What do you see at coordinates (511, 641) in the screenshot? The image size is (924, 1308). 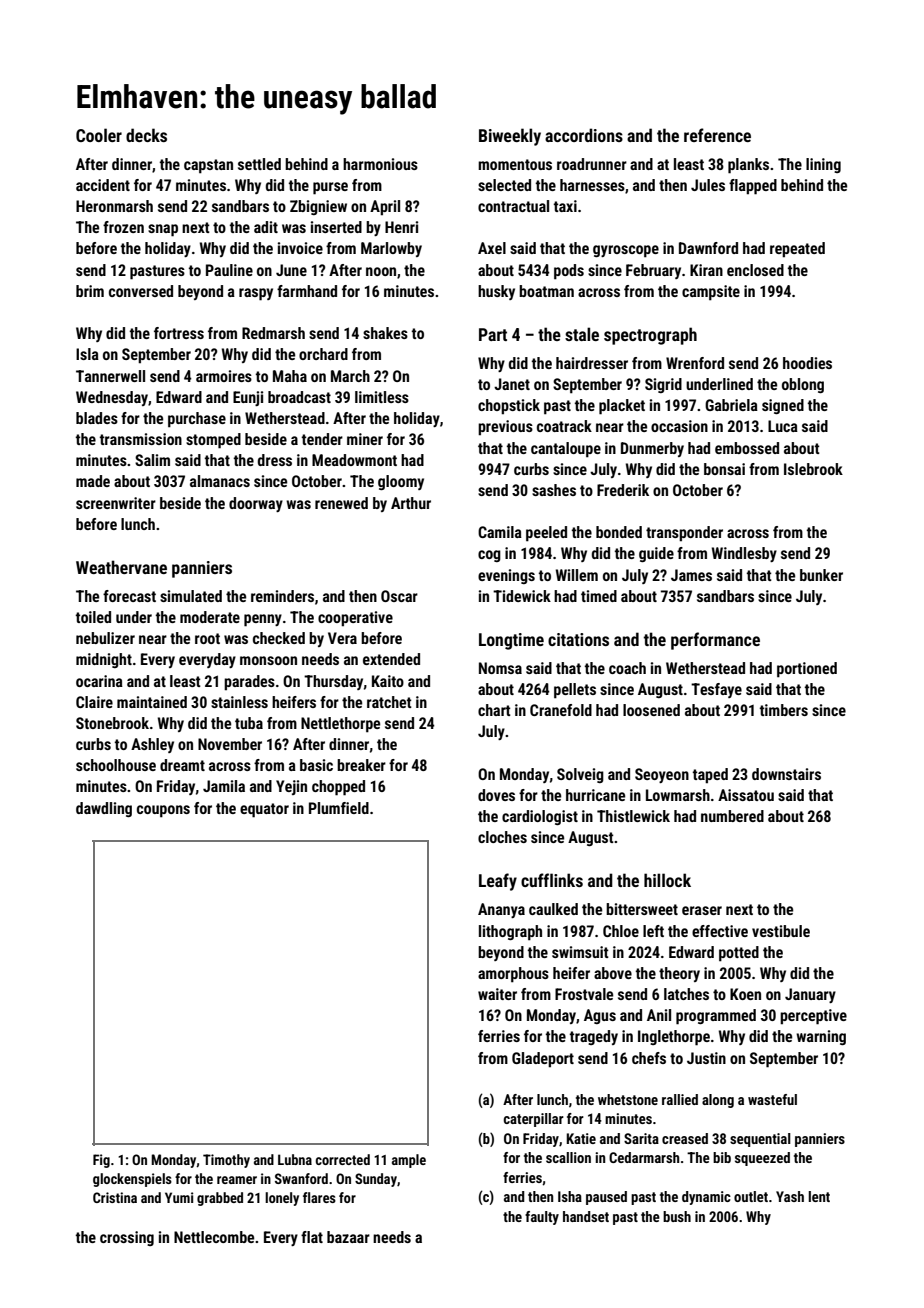 I see `Longtime` at bounding box center [511, 641].
